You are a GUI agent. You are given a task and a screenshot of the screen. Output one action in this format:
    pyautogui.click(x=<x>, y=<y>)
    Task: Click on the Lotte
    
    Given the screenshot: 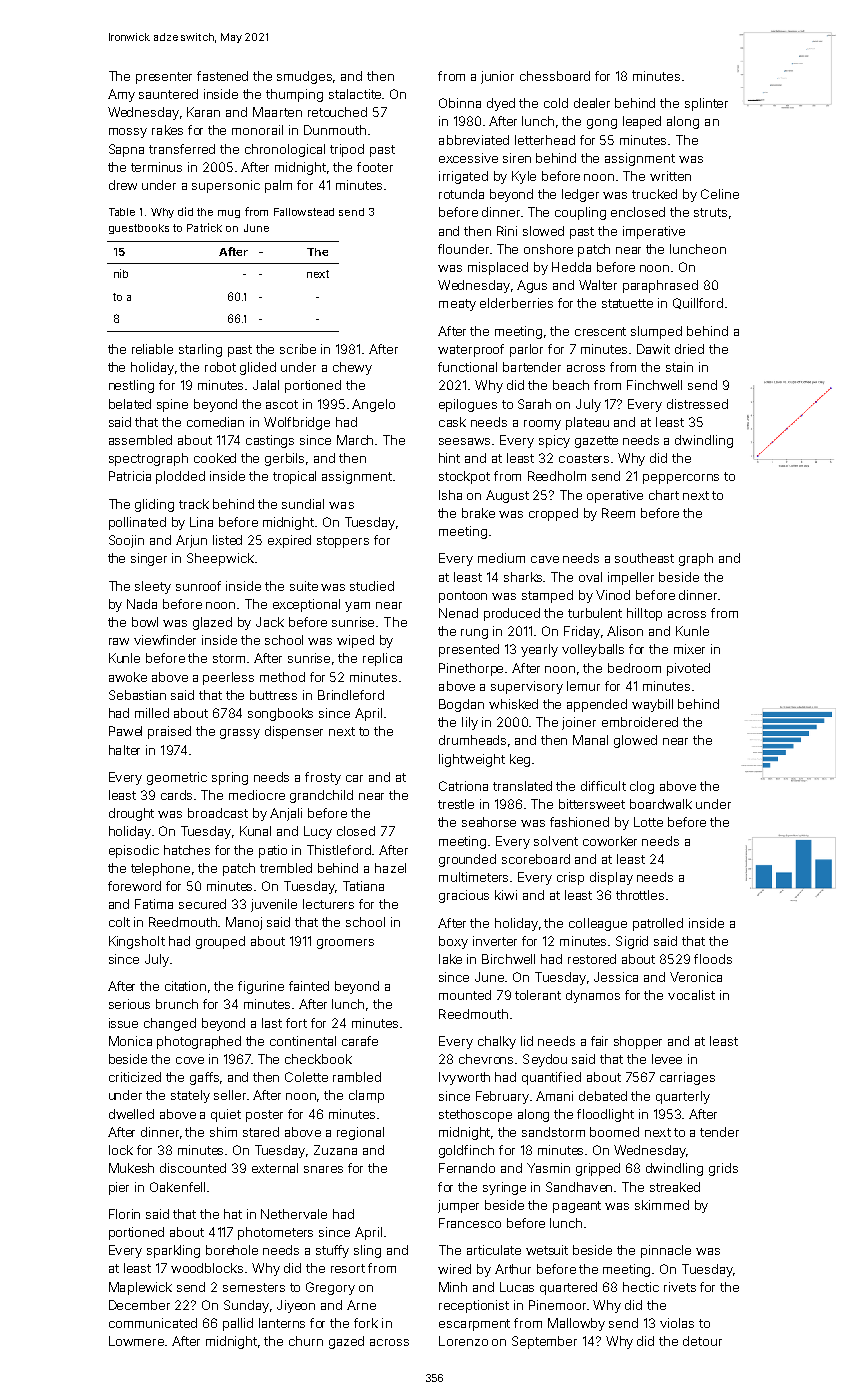 What is the action you would take?
    pyautogui.click(x=648, y=822)
